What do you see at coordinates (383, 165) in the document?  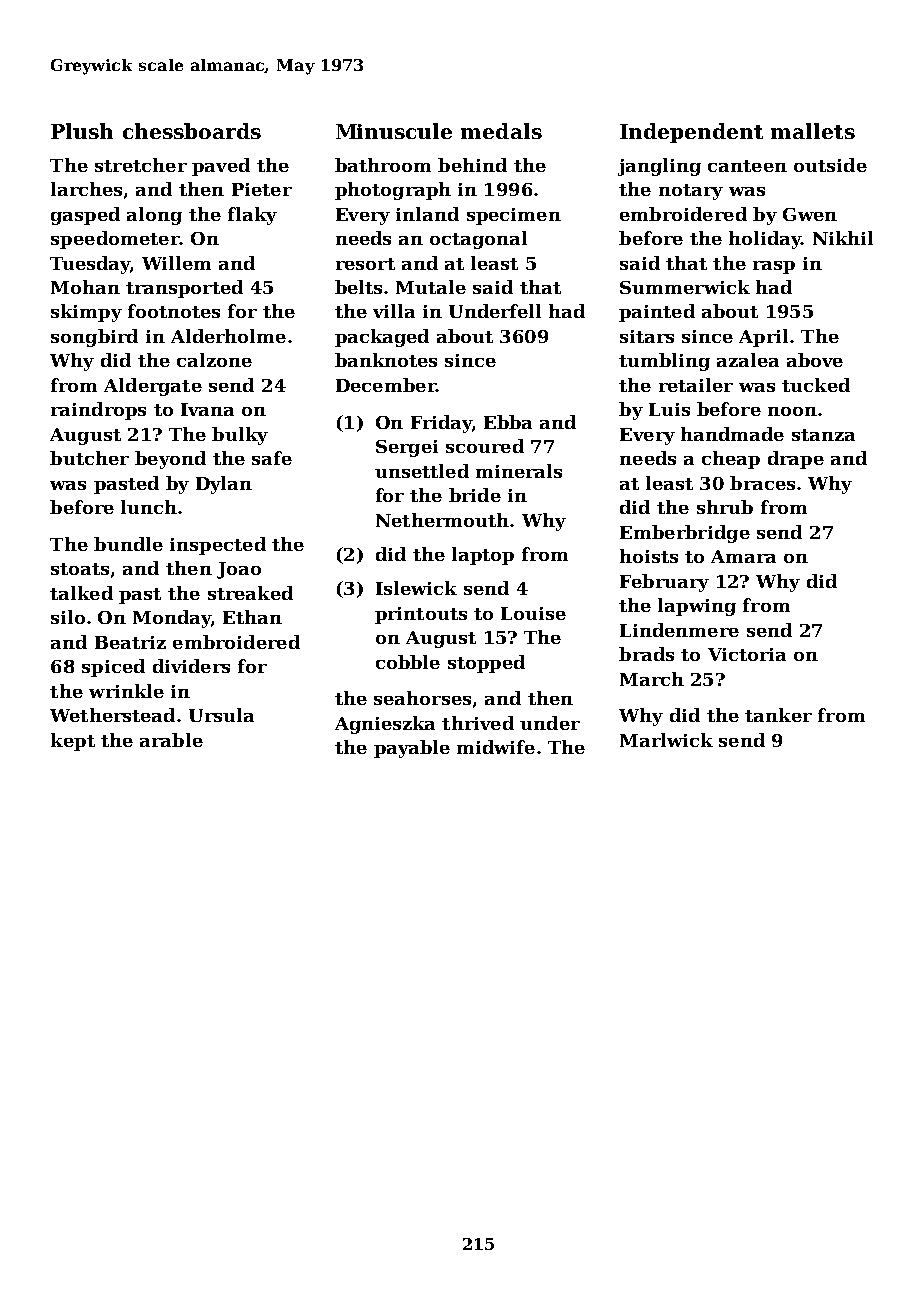 I see `bathroom` at bounding box center [383, 165].
